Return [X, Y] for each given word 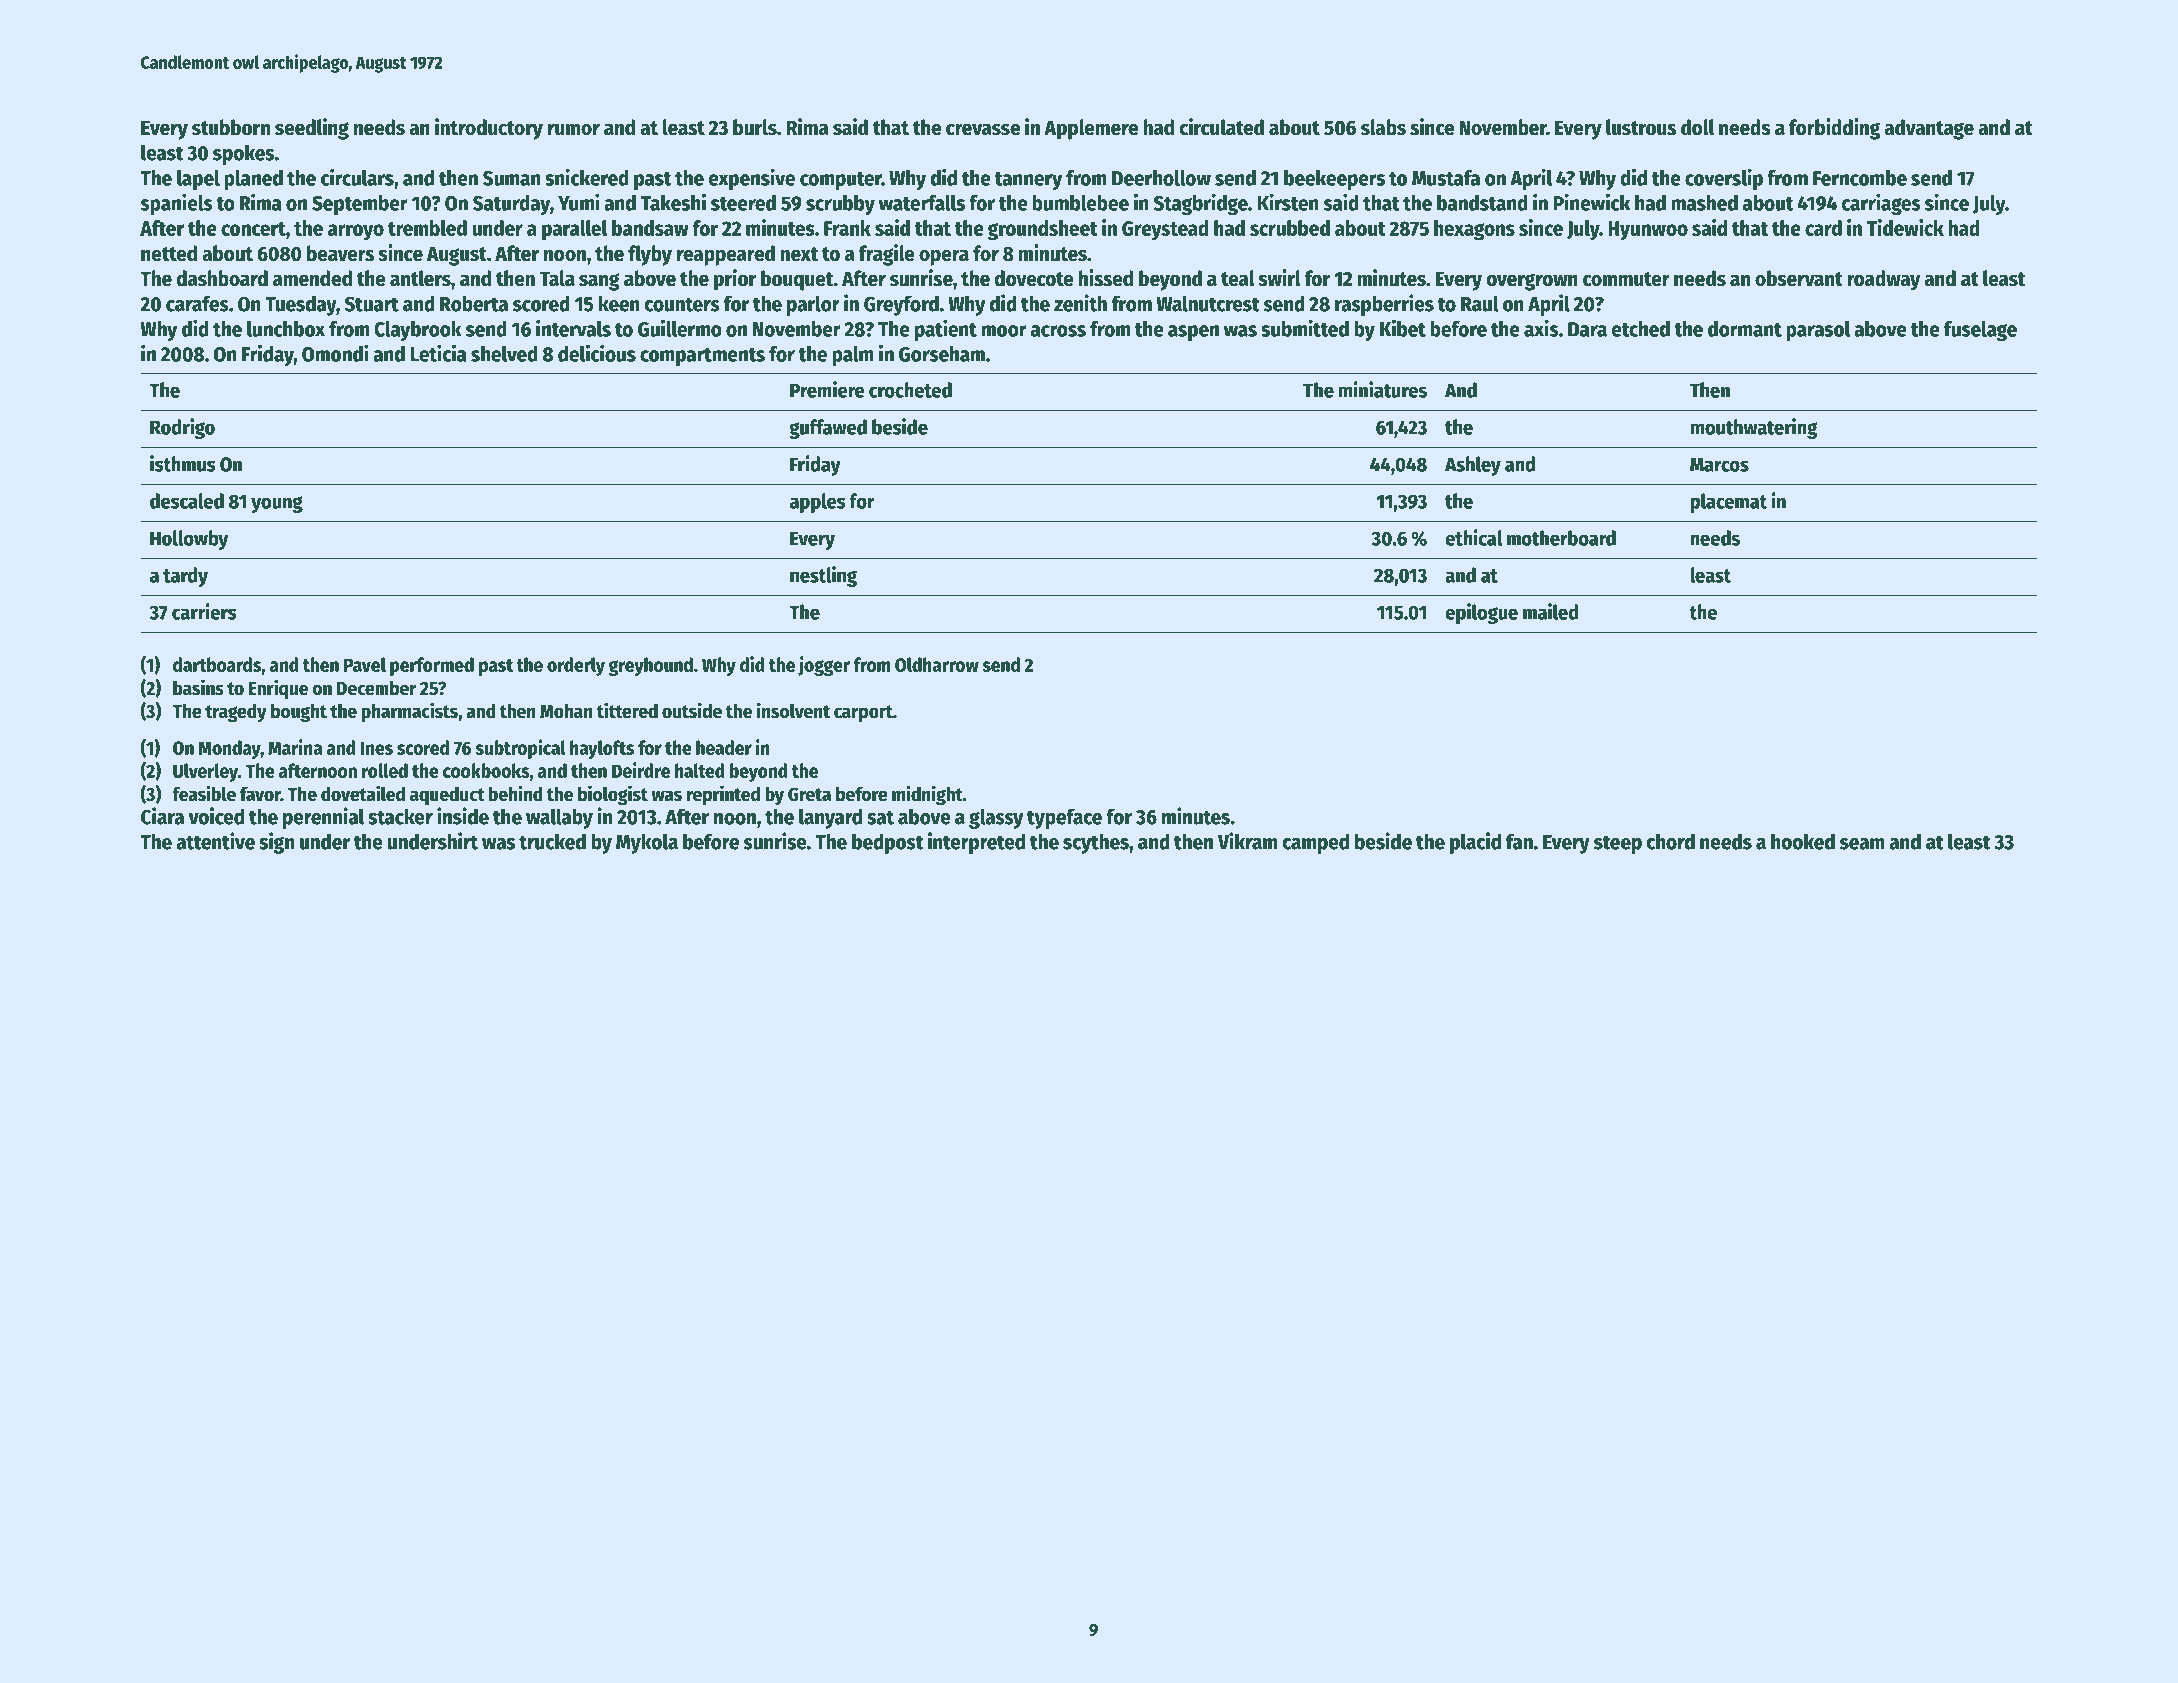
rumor [574, 129]
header [724, 747]
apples [818, 503]
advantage [1929, 129]
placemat [1728, 503]
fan [1519, 841]
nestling [823, 576]
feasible [204, 793]
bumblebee [1080, 203]
